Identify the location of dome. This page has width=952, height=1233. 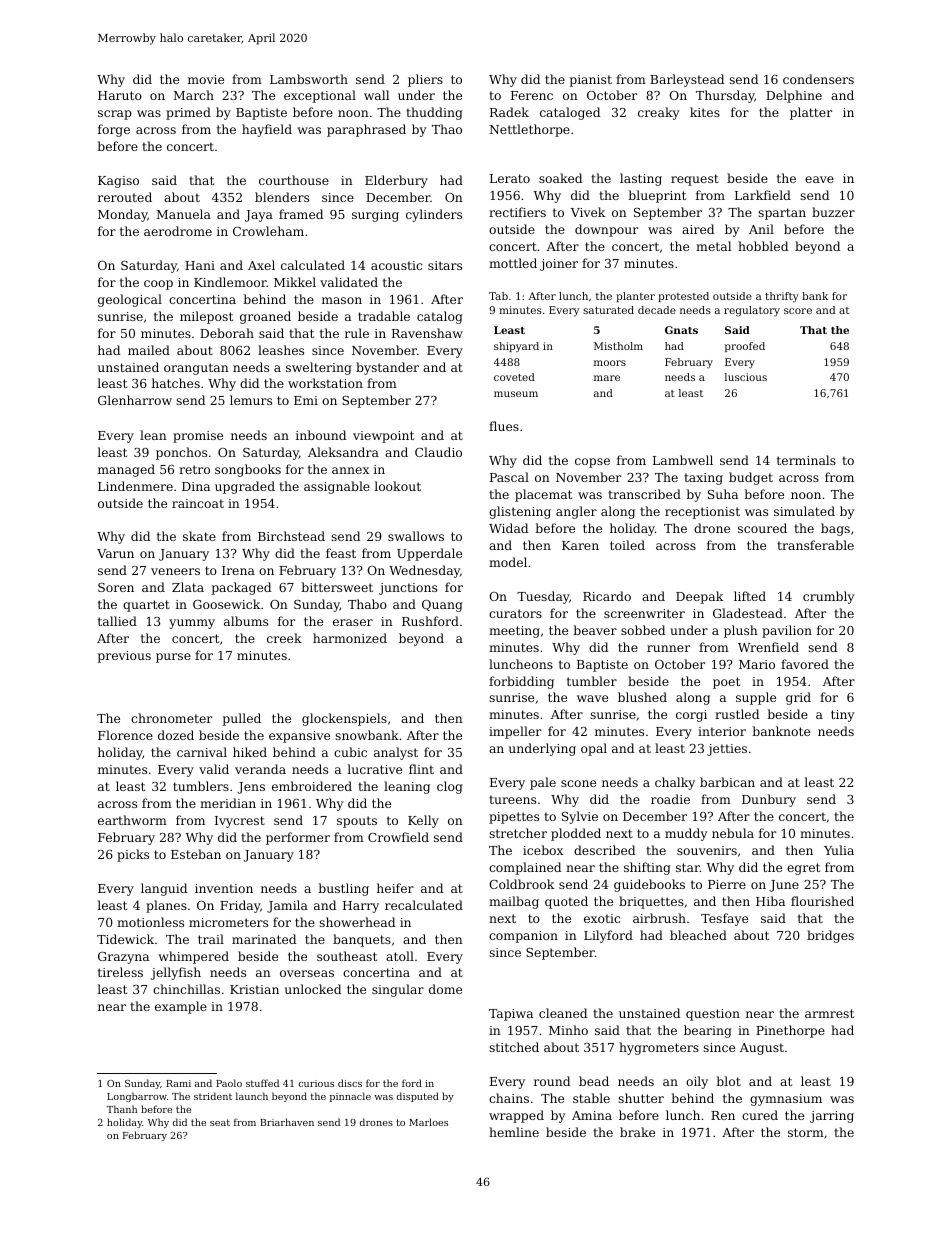
(445, 989).
